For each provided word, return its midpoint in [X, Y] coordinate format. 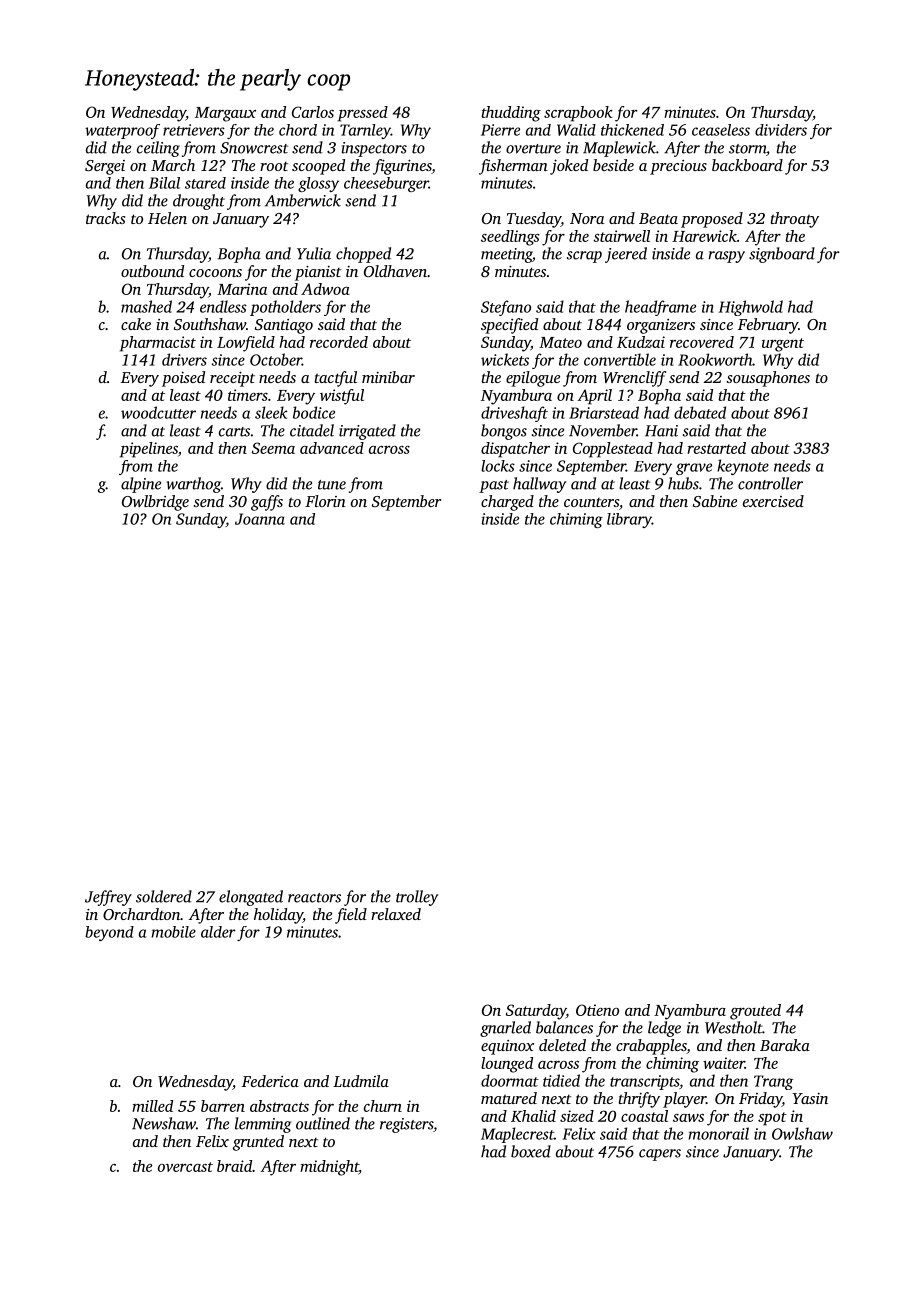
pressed [363, 114]
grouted [755, 1012]
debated [700, 412]
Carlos [313, 112]
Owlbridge [155, 503]
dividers [781, 130]
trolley [417, 898]
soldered [164, 896]
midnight [329, 1168]
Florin [325, 501]
